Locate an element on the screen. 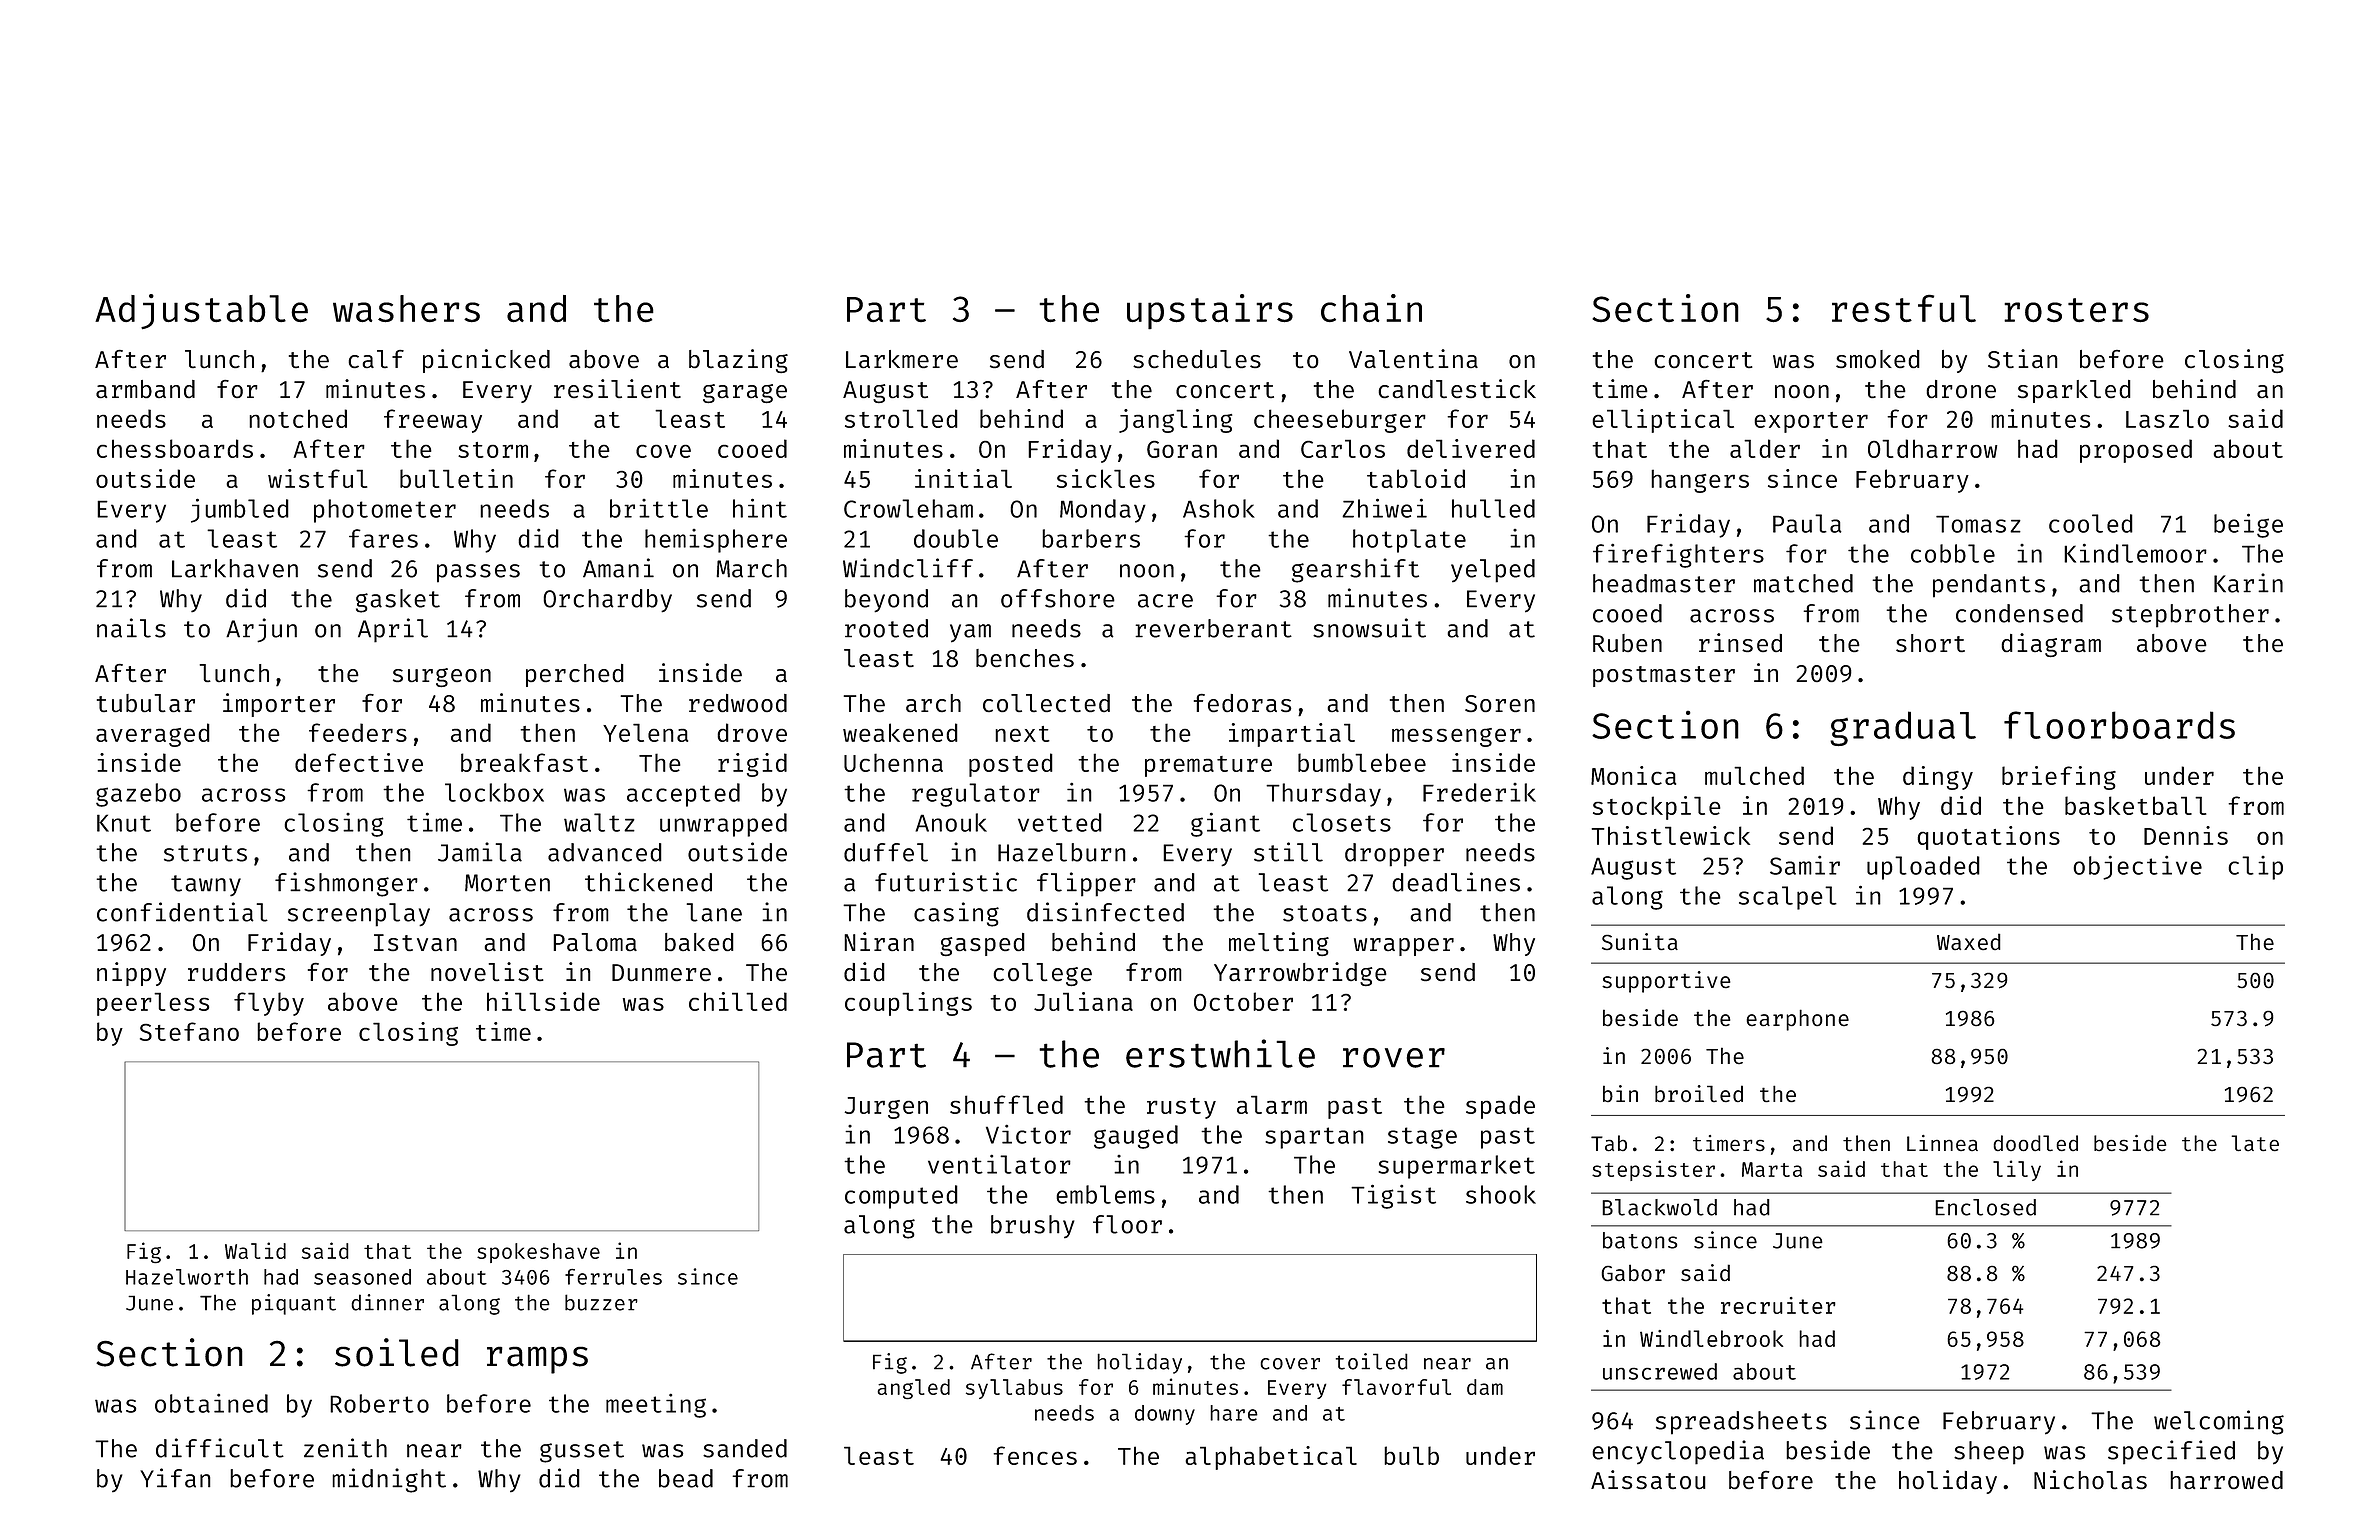 This screenshot has width=2380, height=1540. novelist is located at coordinates (487, 971).
